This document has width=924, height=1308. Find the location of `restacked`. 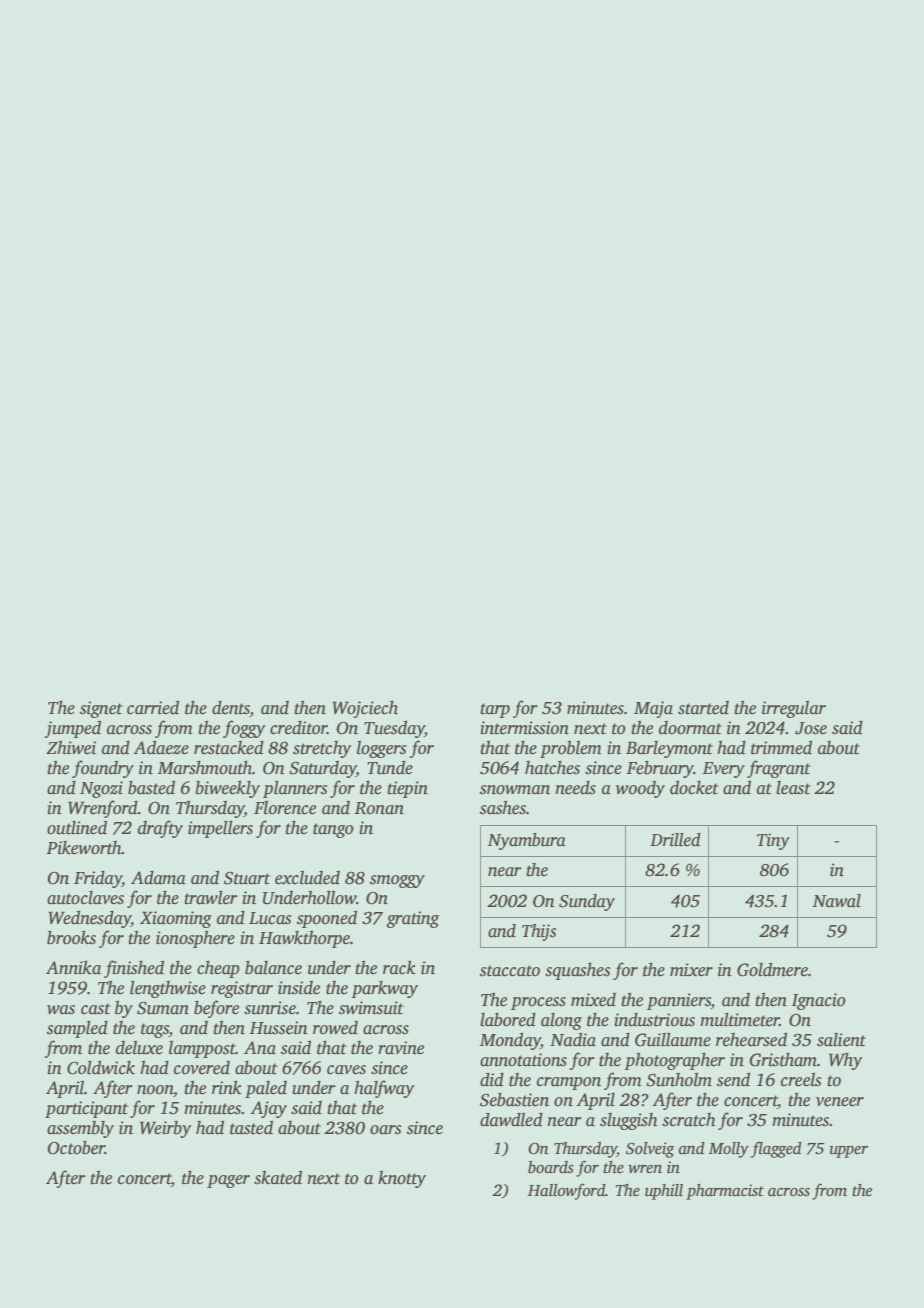

restacked is located at coordinates (229, 748).
